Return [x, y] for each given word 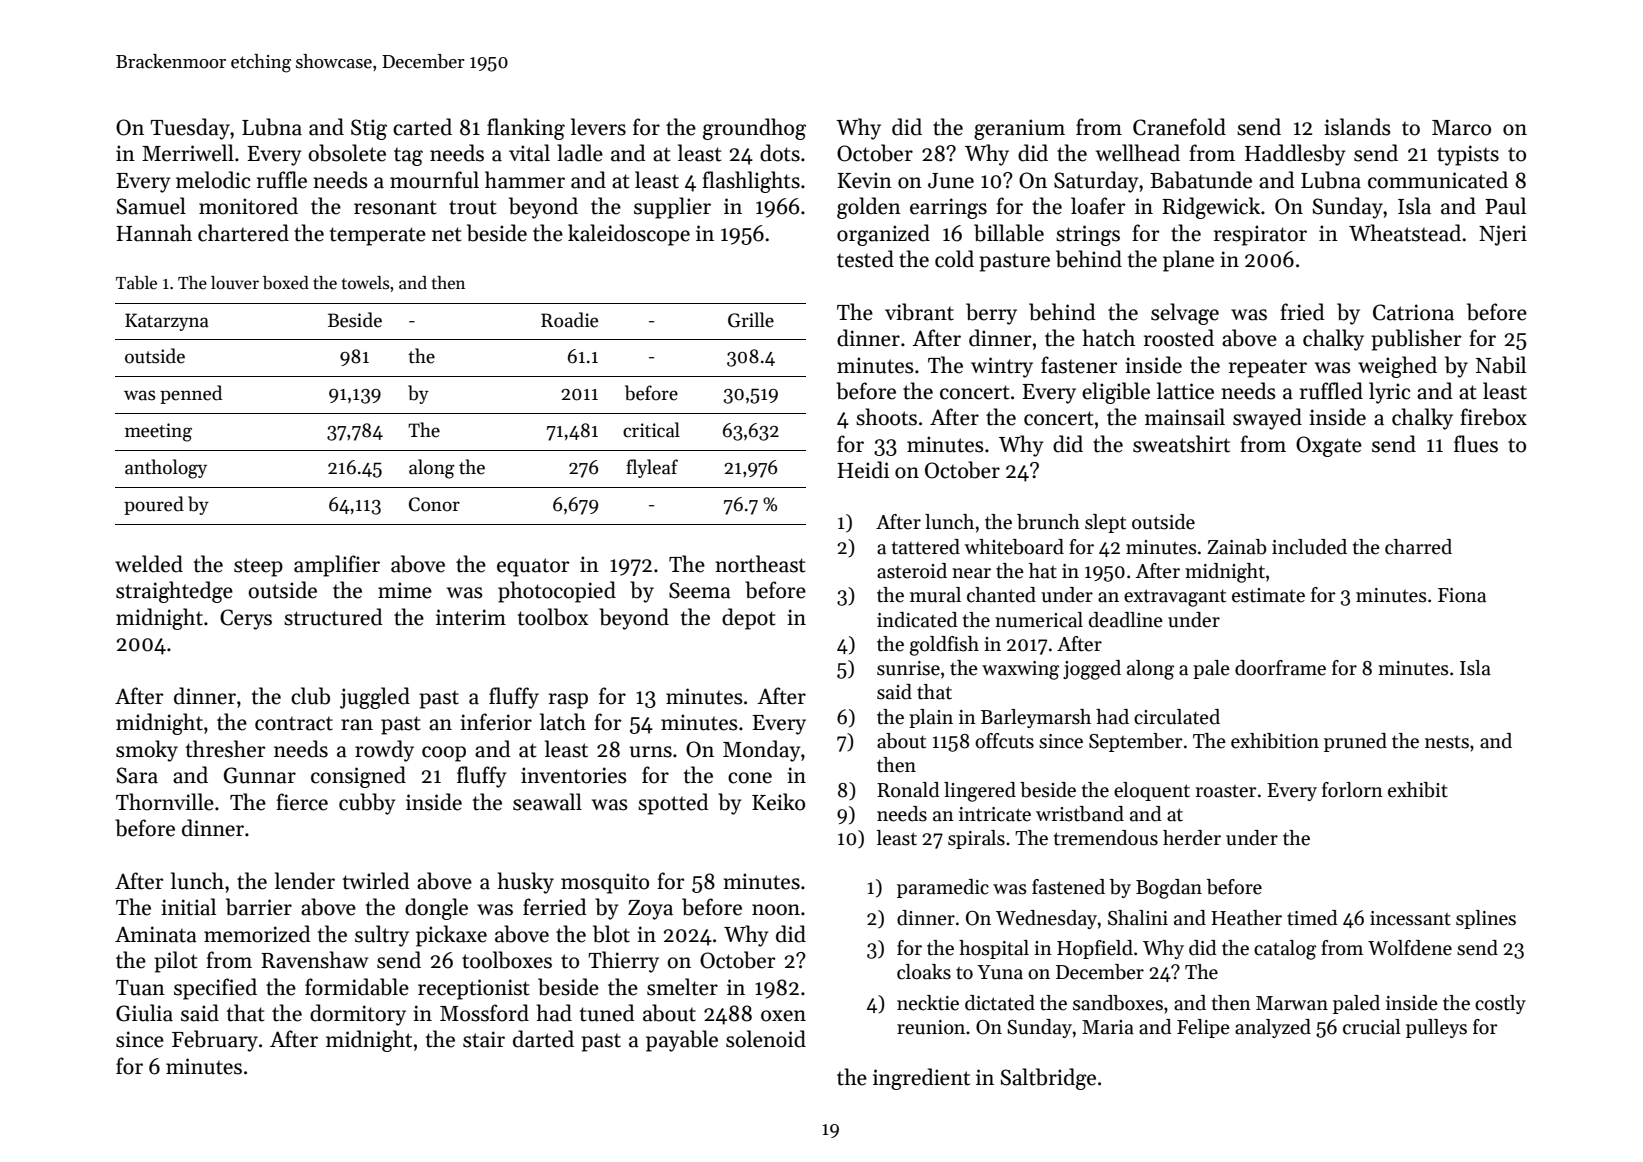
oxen [783, 1016]
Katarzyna [167, 322]
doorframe [1280, 668]
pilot [176, 962]
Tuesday [190, 129]
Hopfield [1095, 949]
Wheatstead [1405, 233]
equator [533, 567]
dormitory [358, 1015]
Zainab [1237, 547]
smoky [147, 751]
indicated [917, 620]
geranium [1019, 129]
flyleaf [652, 468]
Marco [1461, 128]
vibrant [919, 312]
